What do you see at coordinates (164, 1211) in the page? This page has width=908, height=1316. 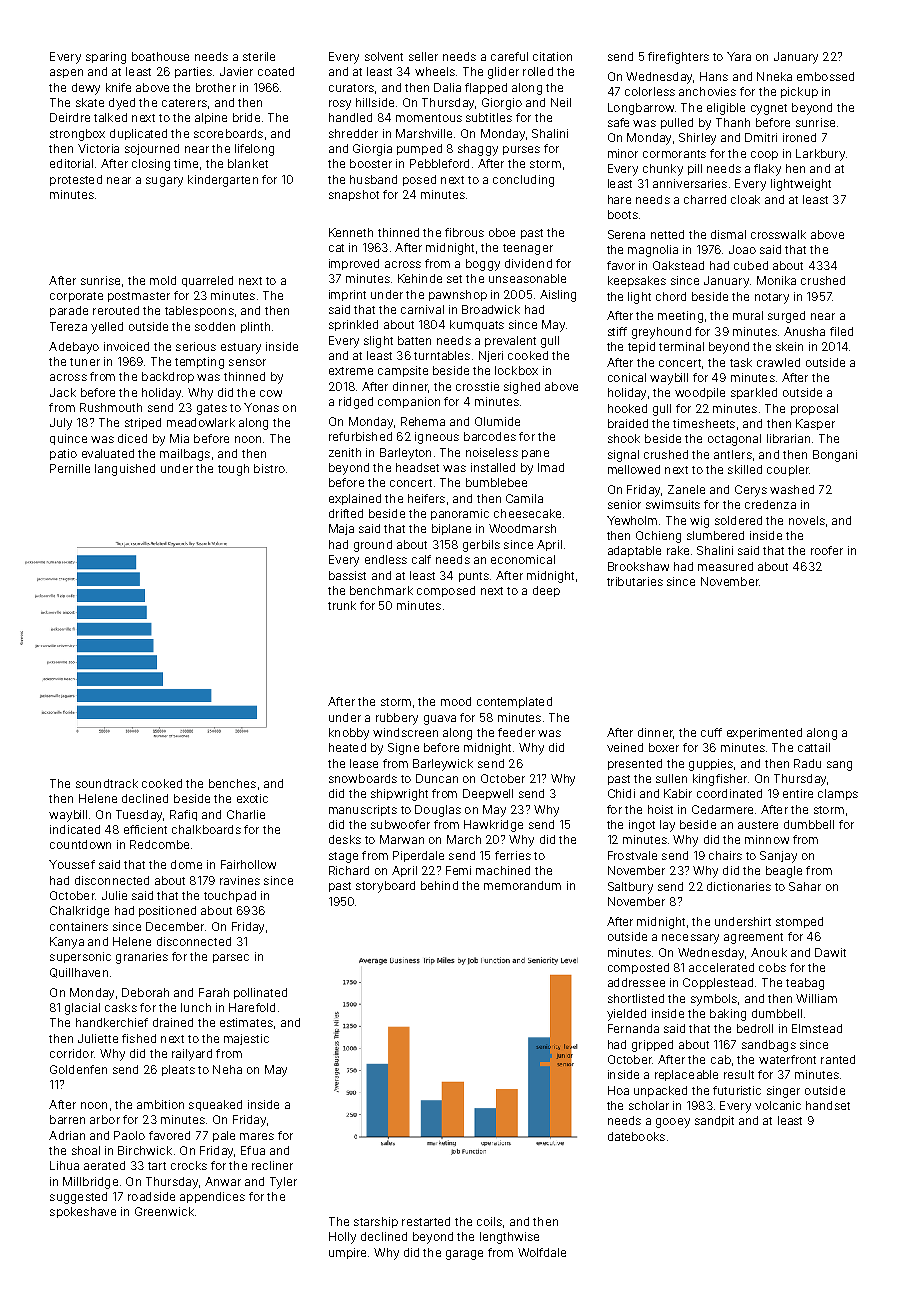 I see `Greenwick` at bounding box center [164, 1211].
